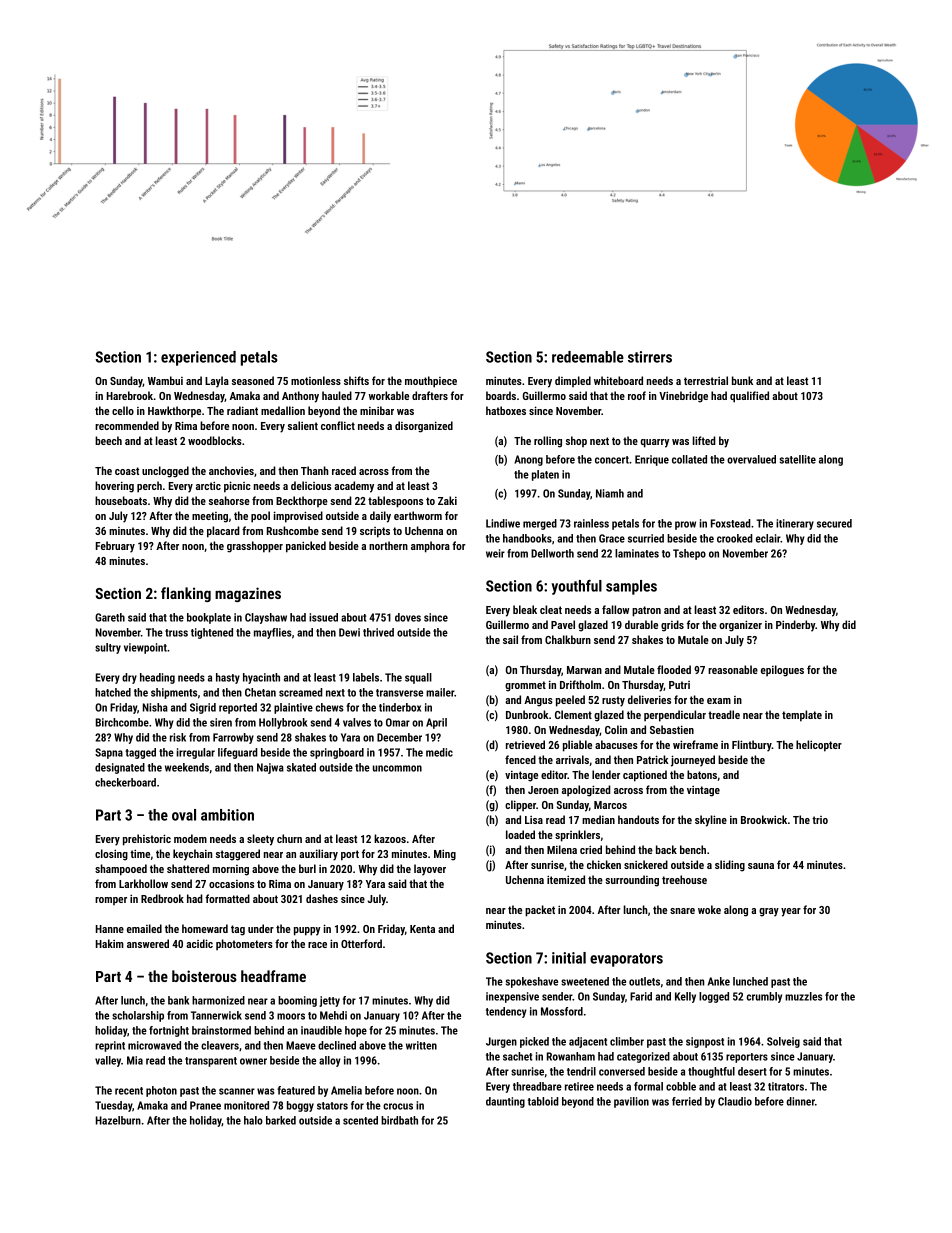  I want to click on answered, so click(148, 943).
